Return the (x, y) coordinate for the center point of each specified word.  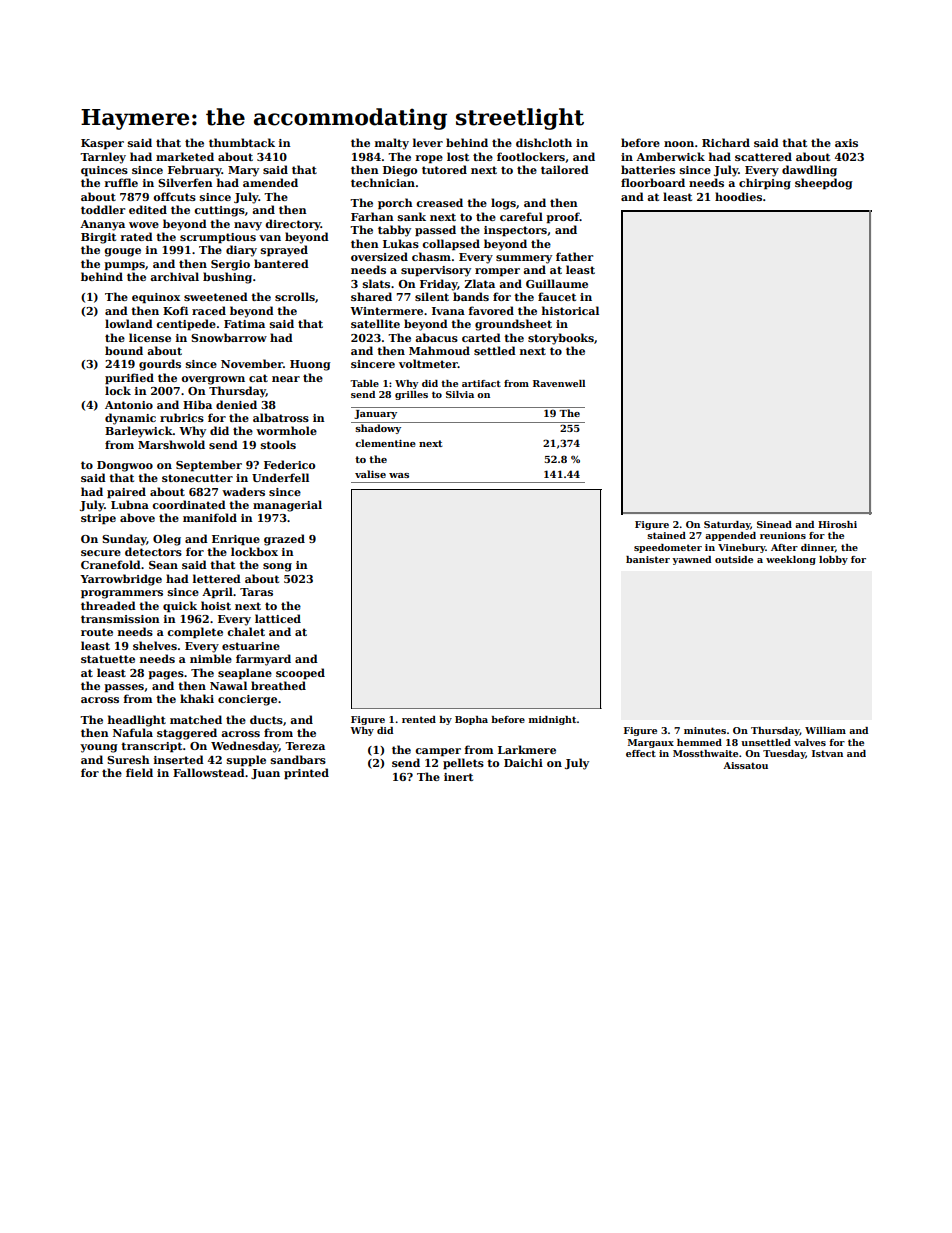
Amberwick (670, 156)
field (139, 772)
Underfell (280, 477)
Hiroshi (837, 524)
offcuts (174, 196)
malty (392, 144)
